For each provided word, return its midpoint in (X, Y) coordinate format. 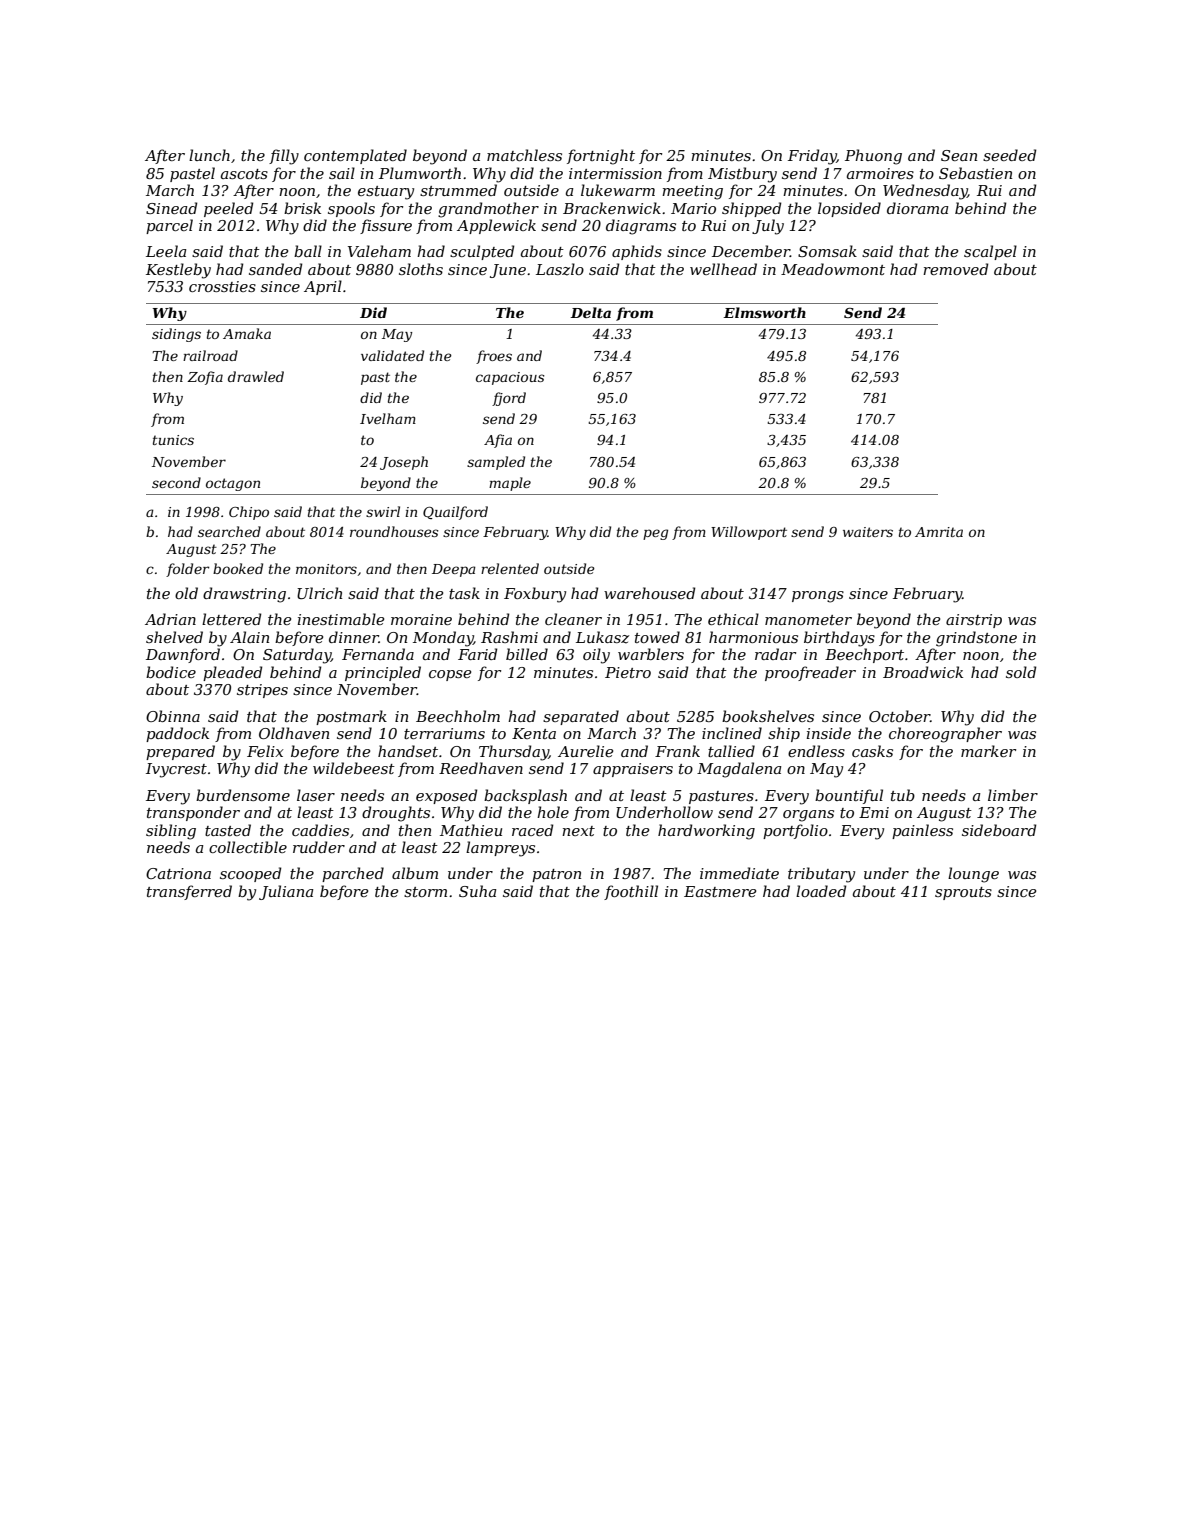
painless (922, 831)
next (578, 831)
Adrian (170, 619)
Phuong (873, 157)
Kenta (534, 733)
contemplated (355, 156)
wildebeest (354, 768)
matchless (524, 155)
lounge (973, 875)
